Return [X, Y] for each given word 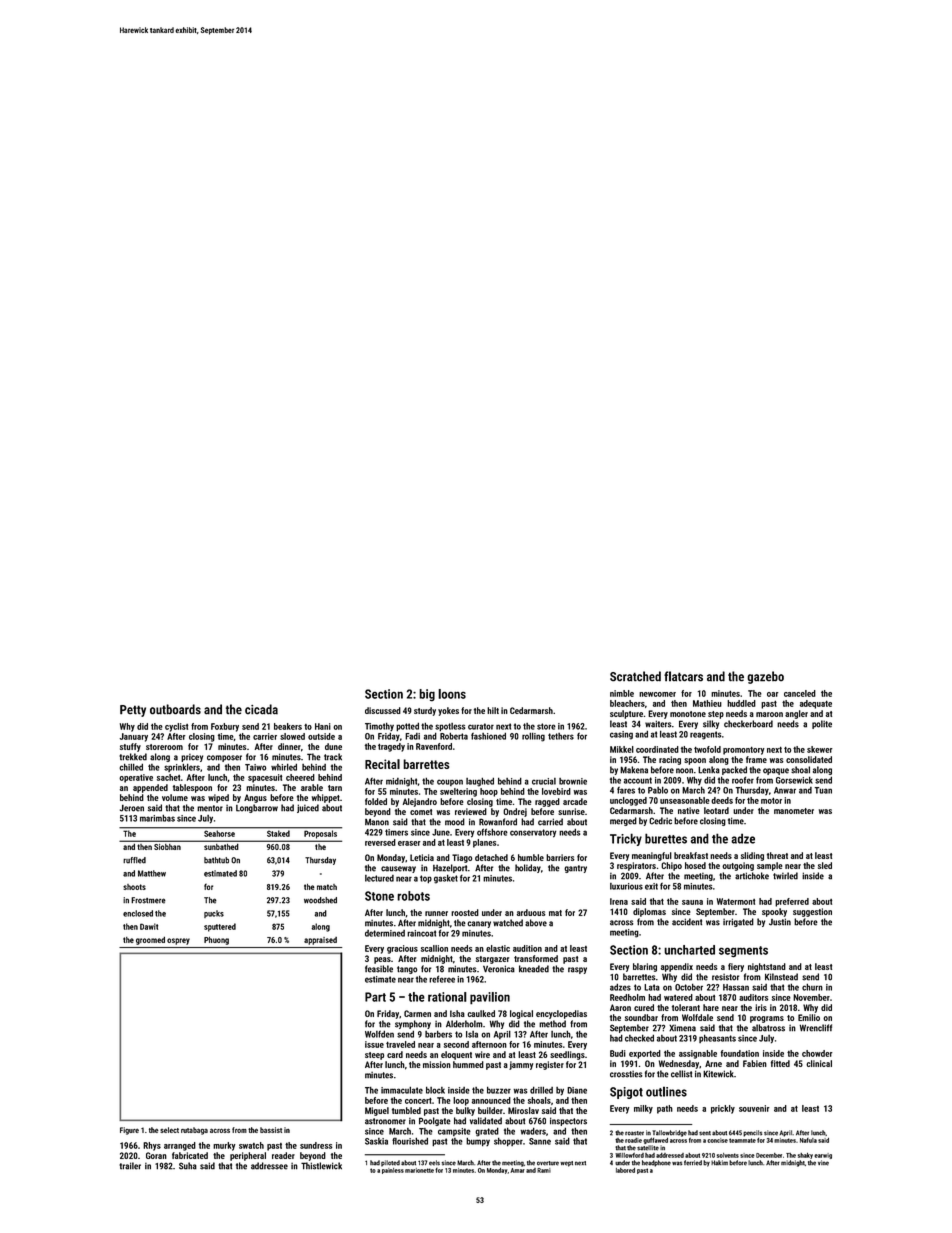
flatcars [683, 676]
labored [625, 1170]
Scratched [635, 676]
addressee [269, 1166]
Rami [544, 1170]
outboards [175, 709]
